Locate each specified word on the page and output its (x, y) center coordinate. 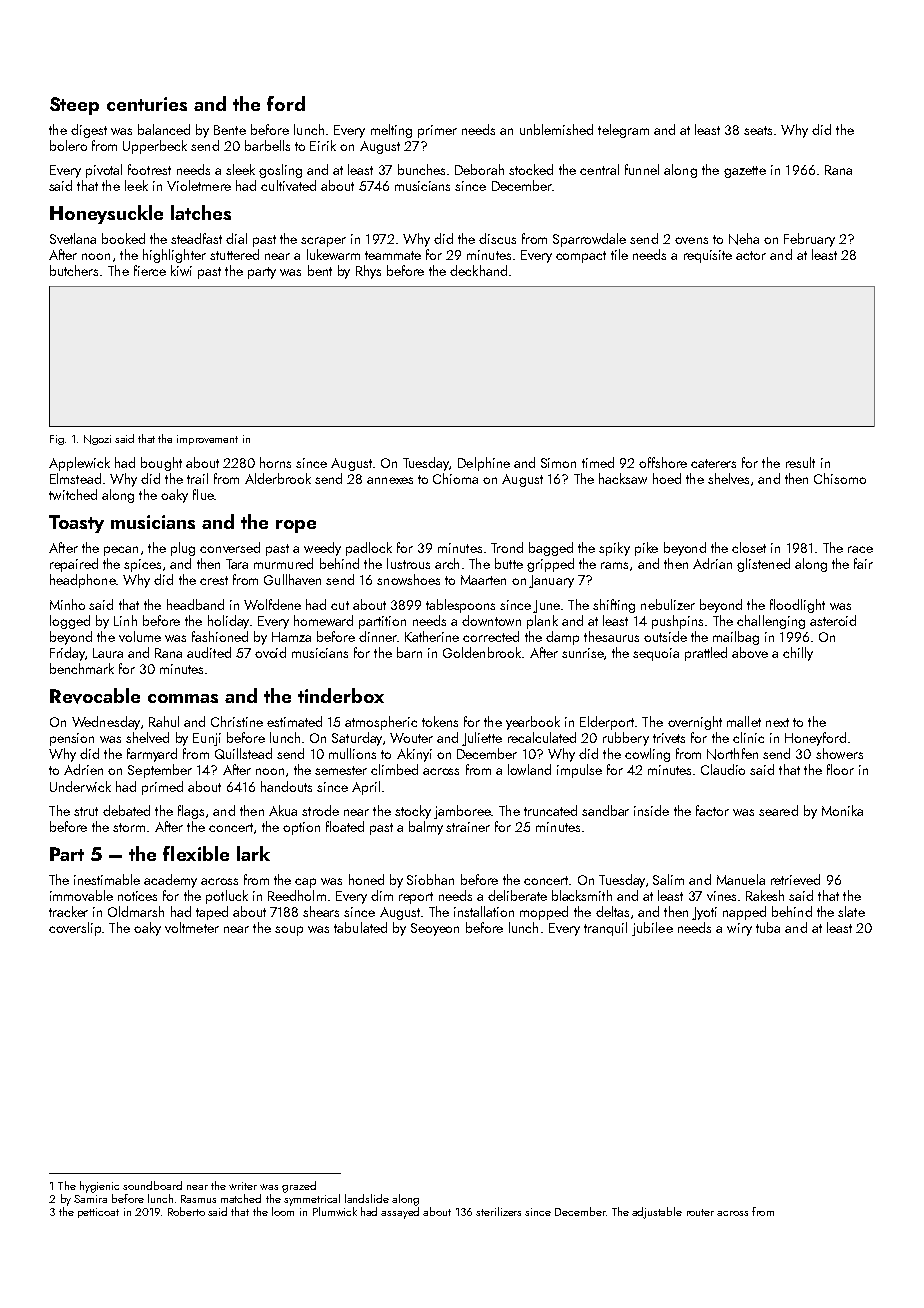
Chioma (455, 478)
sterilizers (498, 1211)
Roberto (186, 1211)
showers (839, 753)
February (809, 240)
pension (72, 739)
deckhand (478, 270)
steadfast (196, 238)
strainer (468, 827)
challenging (771, 622)
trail (197, 478)
